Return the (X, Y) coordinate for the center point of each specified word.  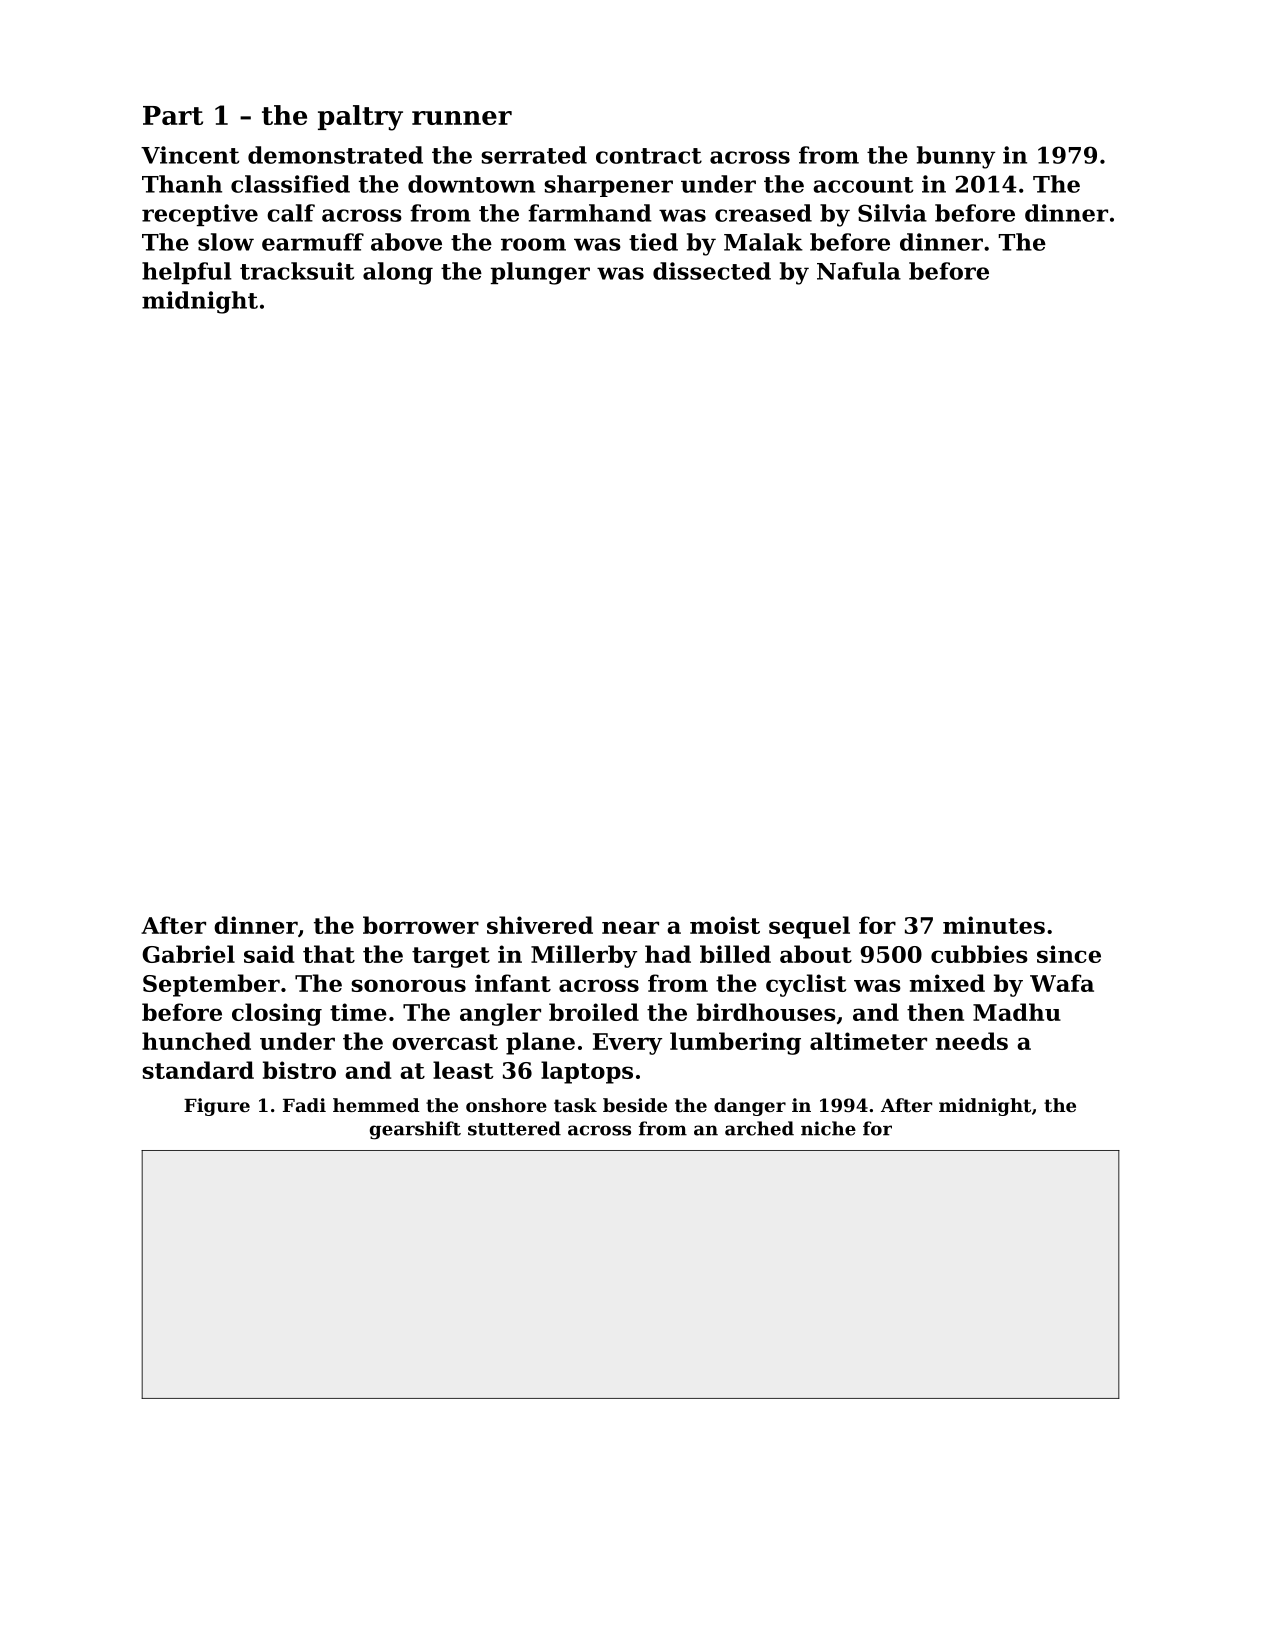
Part (173, 115)
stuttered (514, 1128)
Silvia (892, 213)
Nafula (859, 271)
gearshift (415, 1130)
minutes (994, 925)
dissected (712, 271)
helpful (187, 273)
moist (725, 925)
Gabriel (188, 954)
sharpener (609, 186)
